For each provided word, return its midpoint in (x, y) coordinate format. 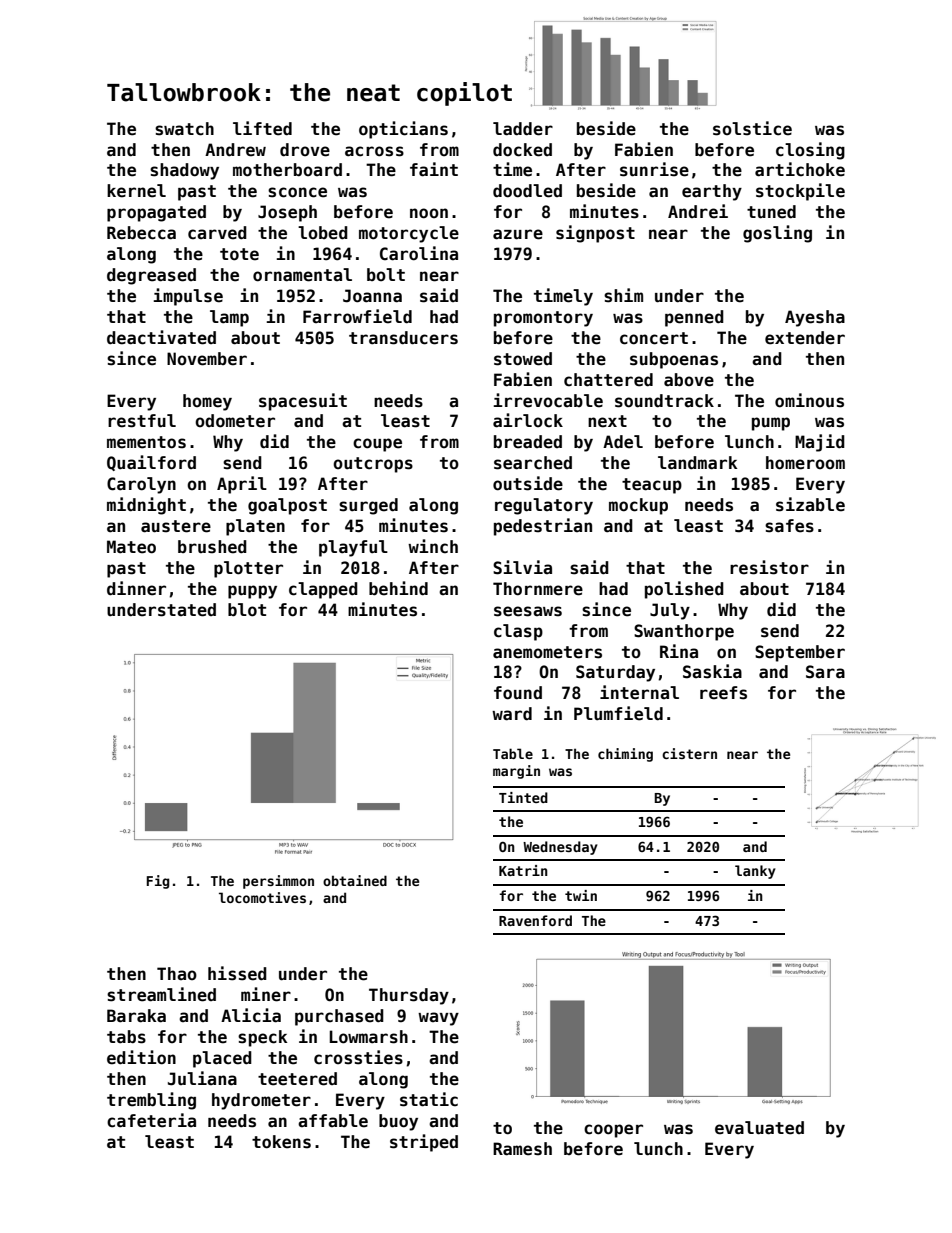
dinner (136, 588)
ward (512, 714)
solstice (752, 128)
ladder (523, 129)
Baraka (136, 1016)
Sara (825, 672)
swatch (184, 129)
